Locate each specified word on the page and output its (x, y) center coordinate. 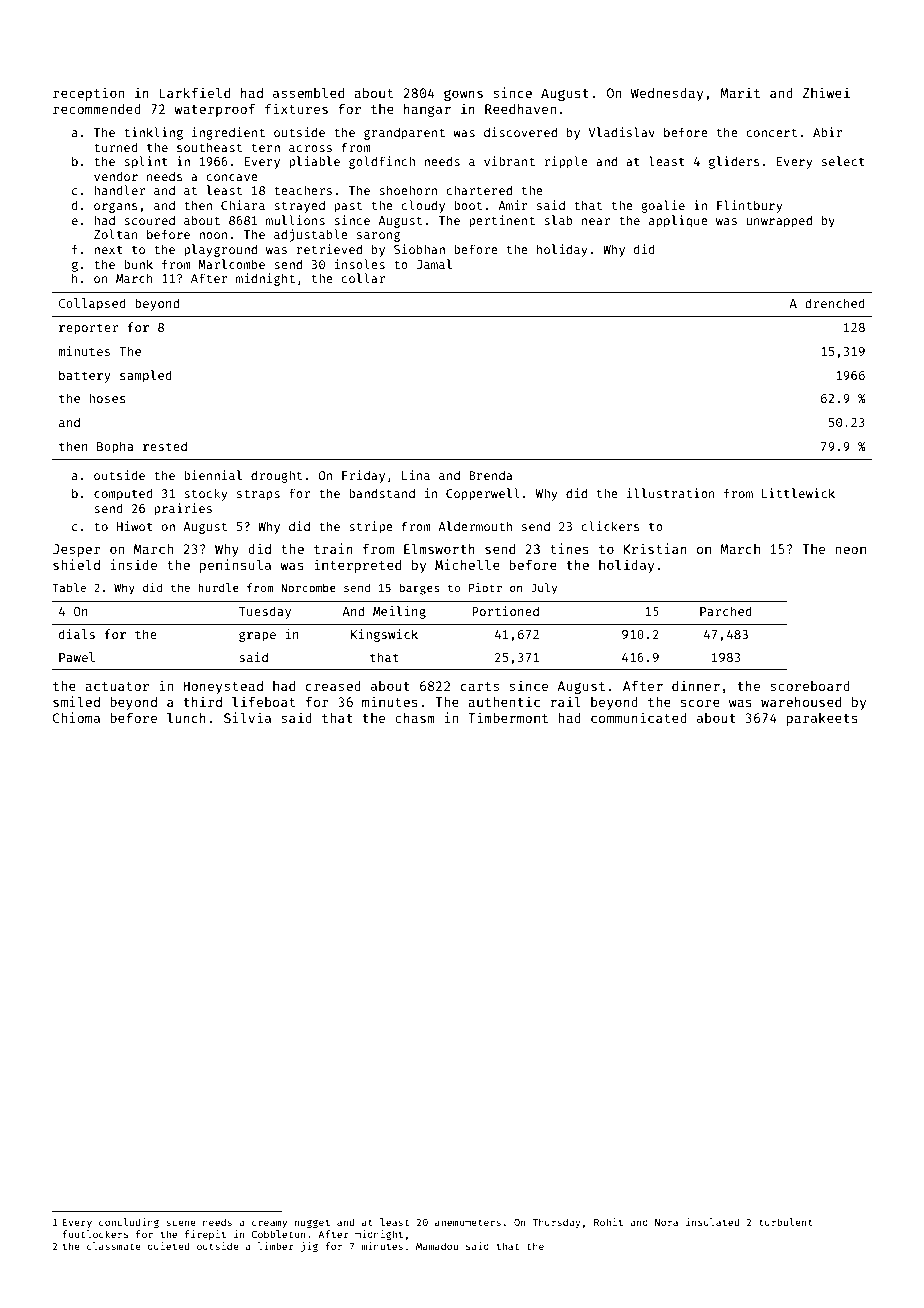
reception (88, 94)
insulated (712, 1222)
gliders (734, 162)
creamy (269, 1224)
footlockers (95, 1234)
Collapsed (92, 304)
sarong (378, 237)
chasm (415, 718)
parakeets (822, 719)
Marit (740, 92)
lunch (186, 717)
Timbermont (508, 717)
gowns (463, 95)
